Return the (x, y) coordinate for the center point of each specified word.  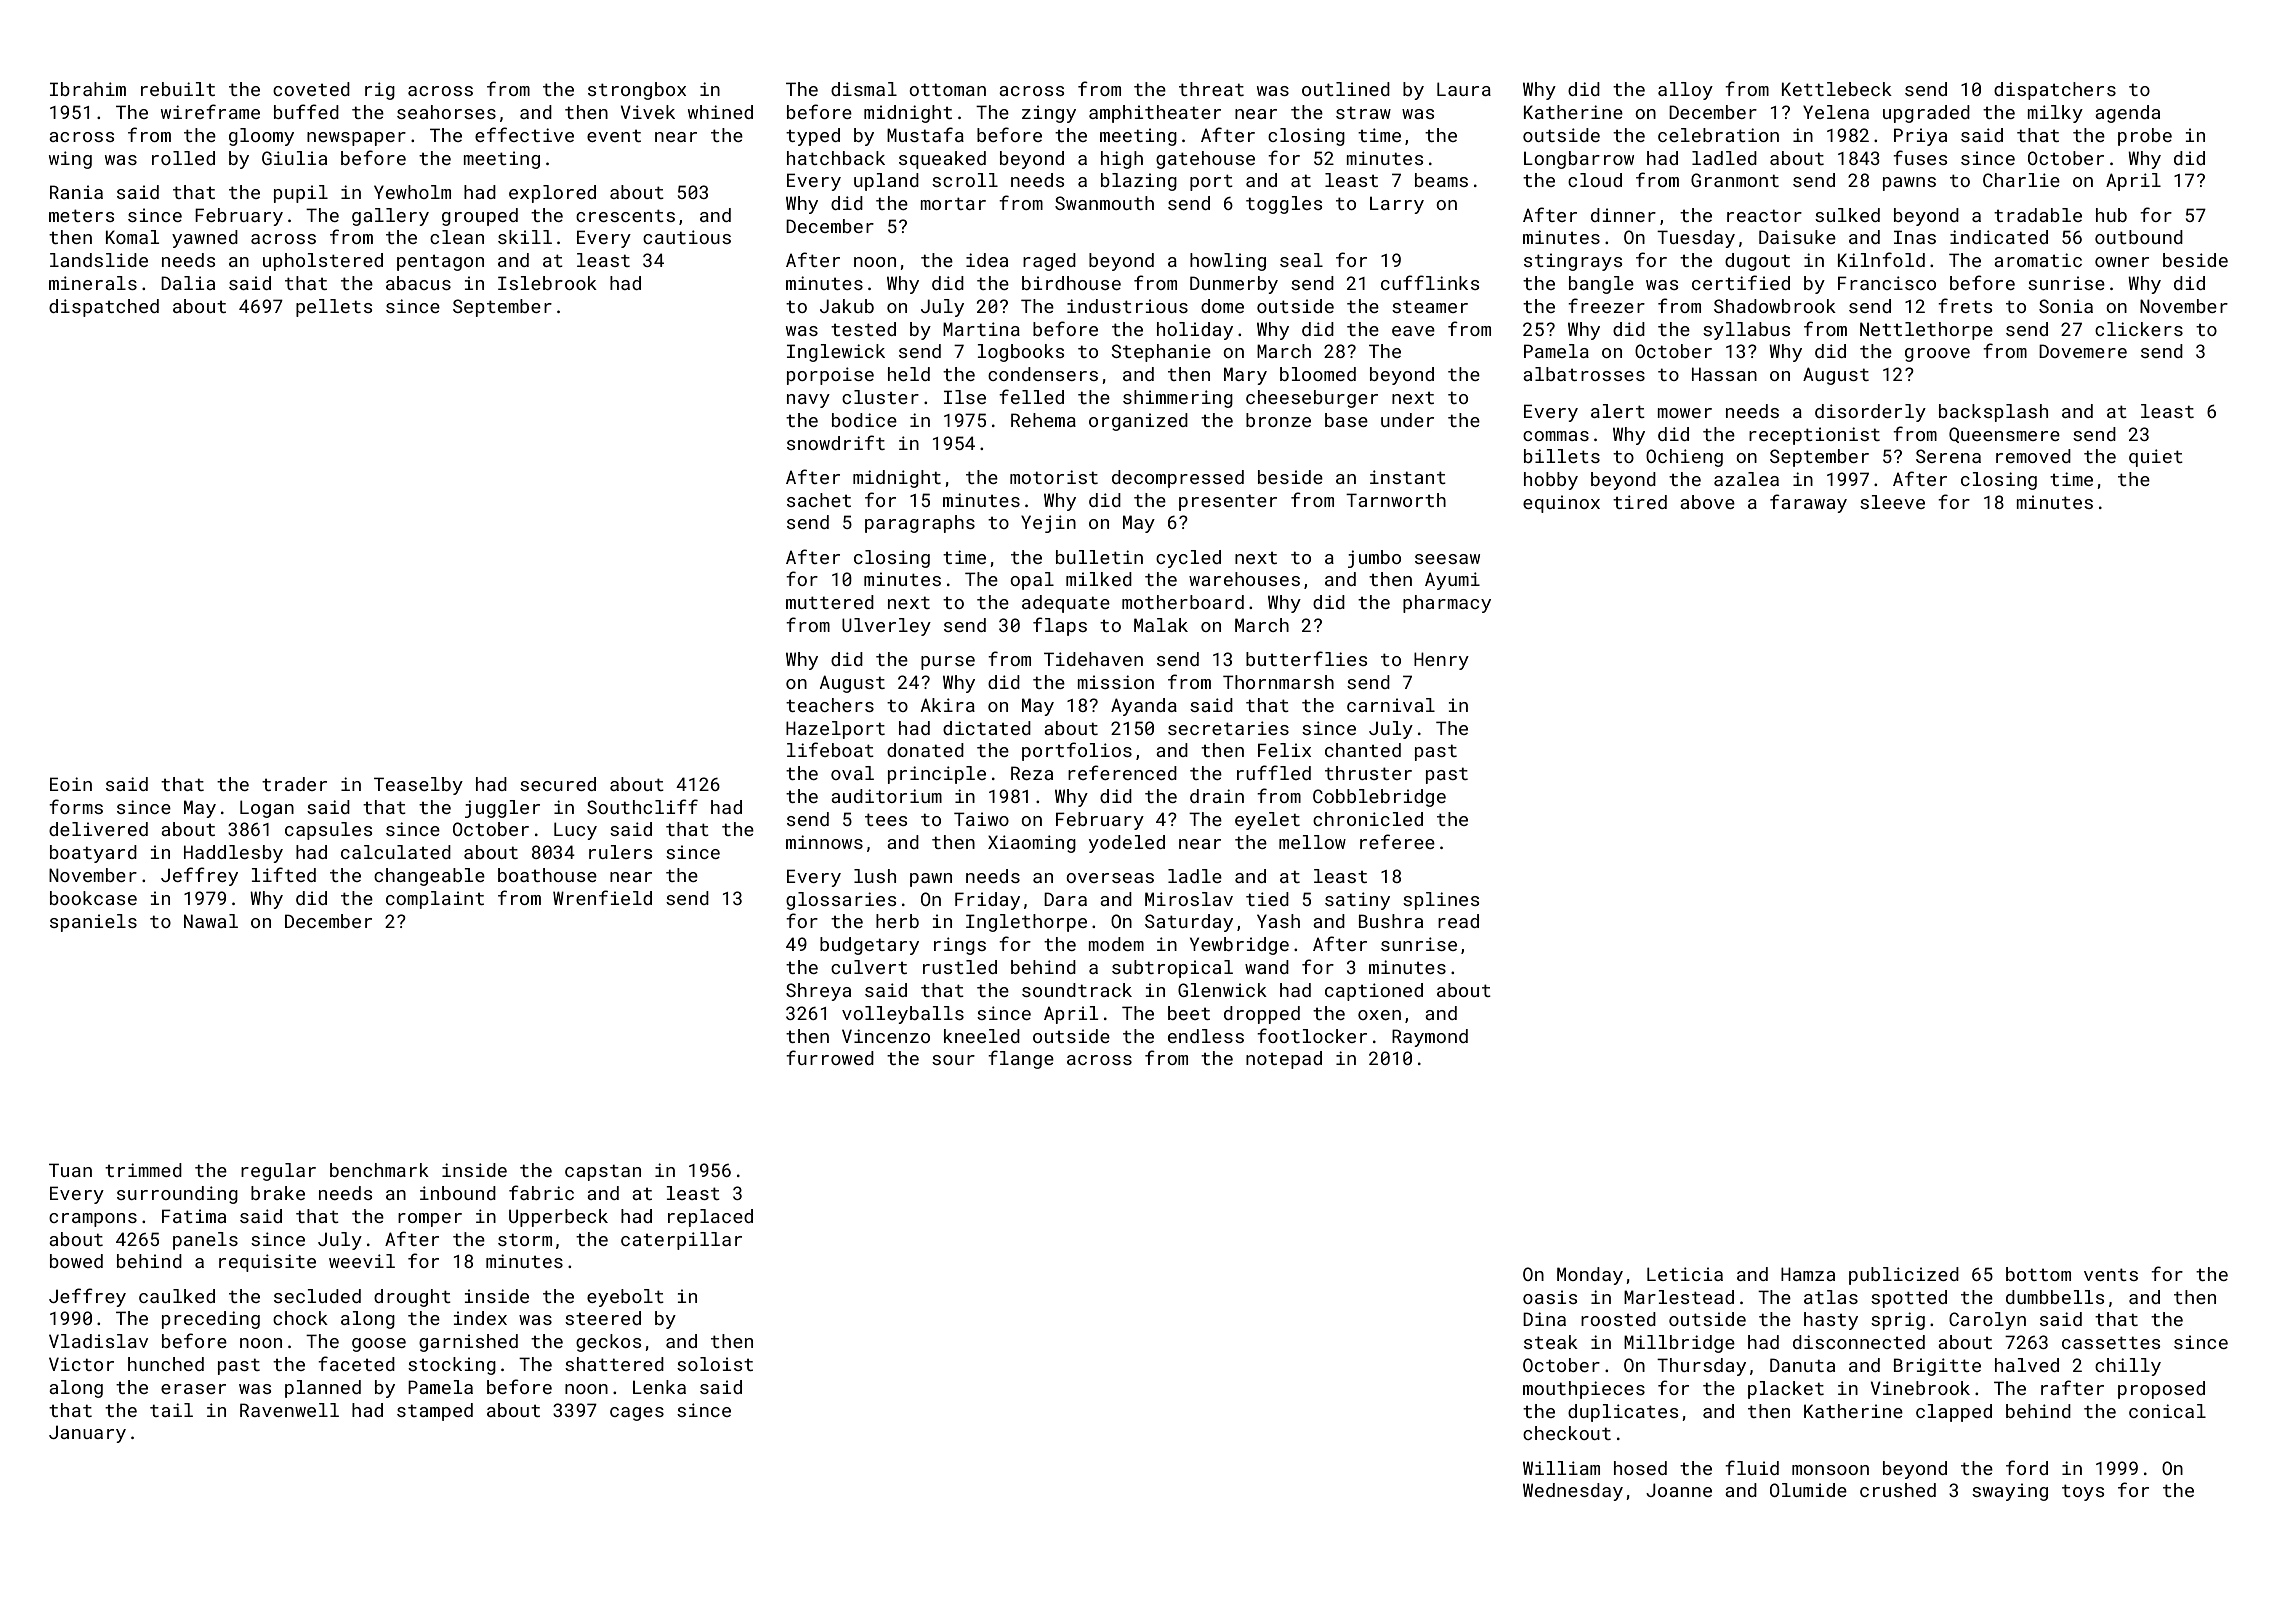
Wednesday (1573, 1492)
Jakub (847, 306)
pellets (334, 308)
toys (2083, 1492)
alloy (1685, 91)
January (87, 1434)
